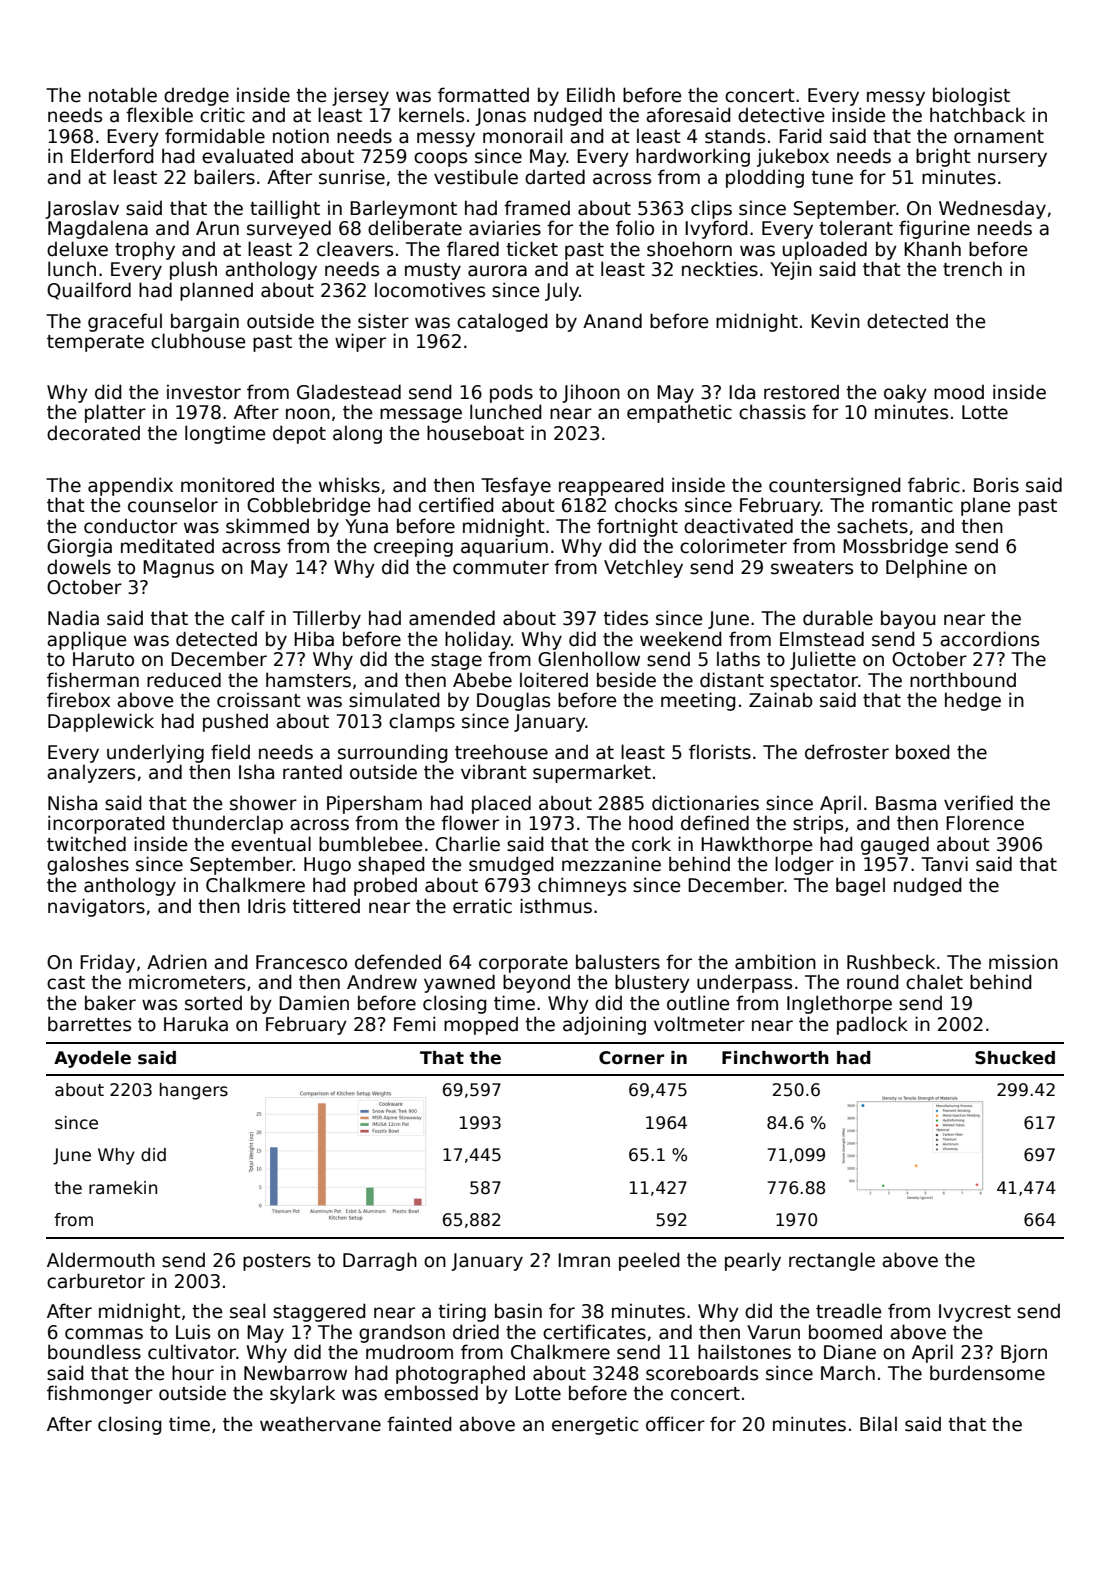 The image size is (1111, 1571). I want to click on boundless, so click(94, 1352).
